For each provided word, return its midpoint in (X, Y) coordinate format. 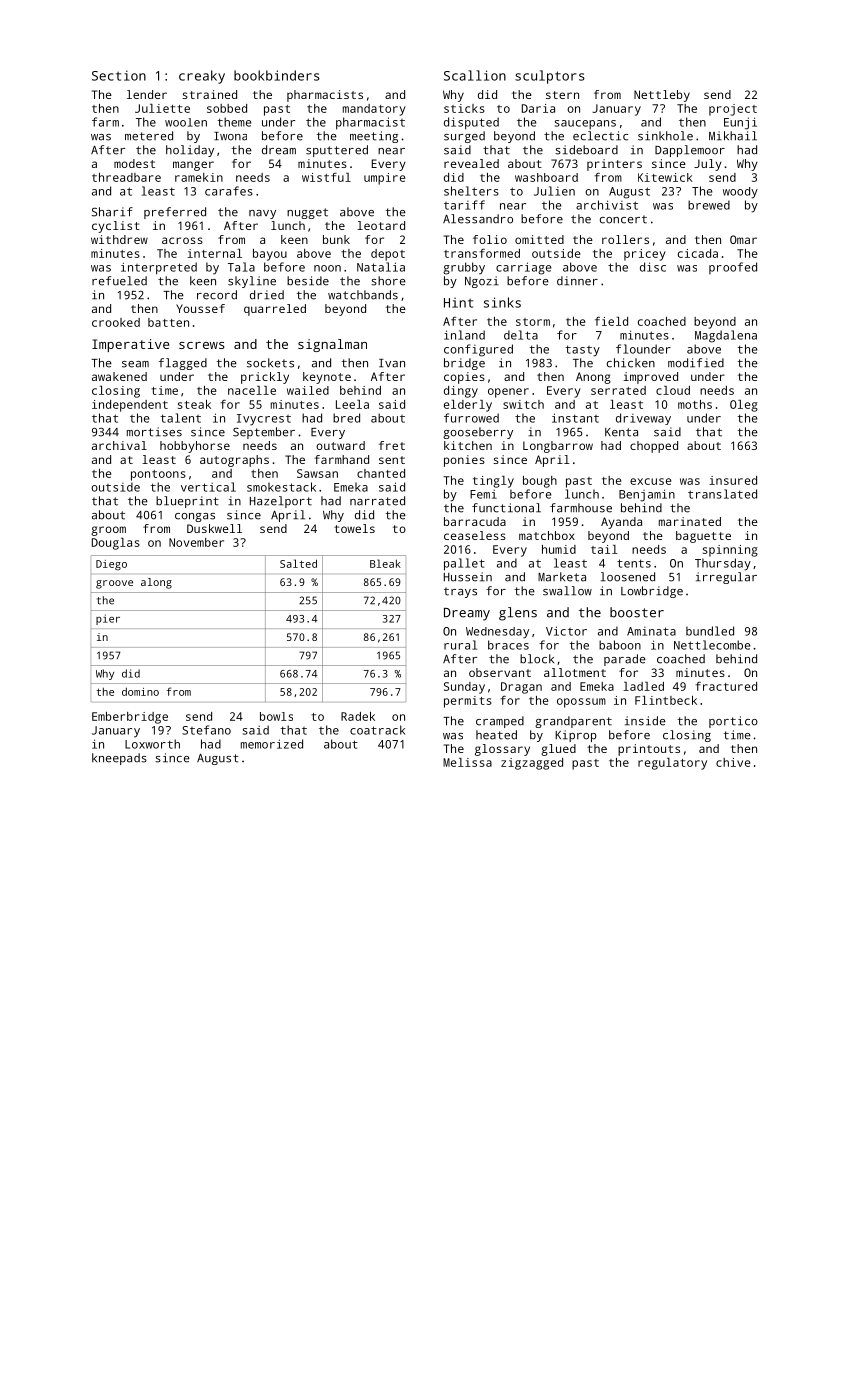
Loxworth (152, 744)
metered (149, 136)
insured (733, 480)
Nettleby (662, 96)
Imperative (130, 345)
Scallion (475, 75)
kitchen (468, 445)
